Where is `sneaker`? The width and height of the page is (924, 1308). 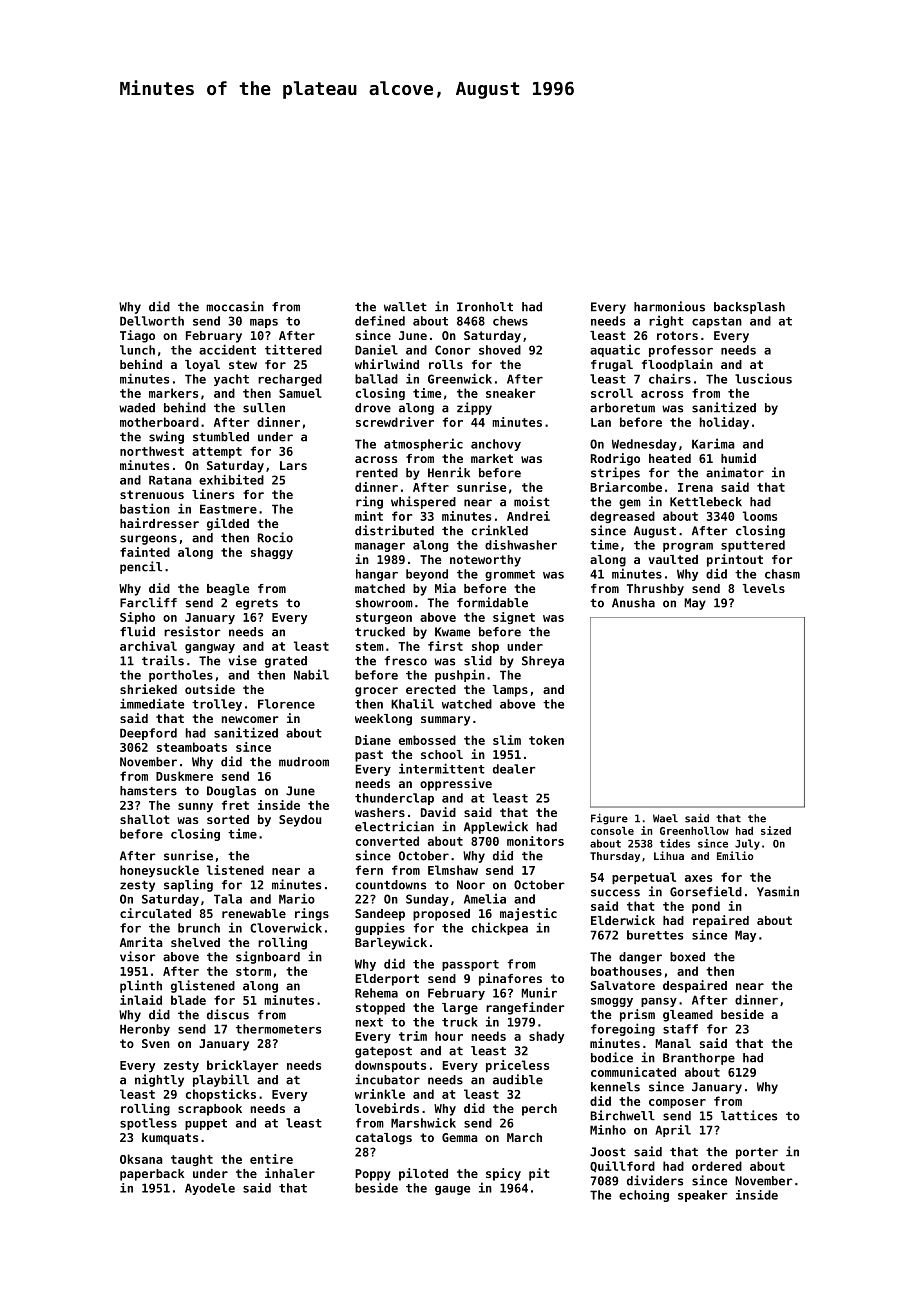 sneaker is located at coordinates (510, 393).
